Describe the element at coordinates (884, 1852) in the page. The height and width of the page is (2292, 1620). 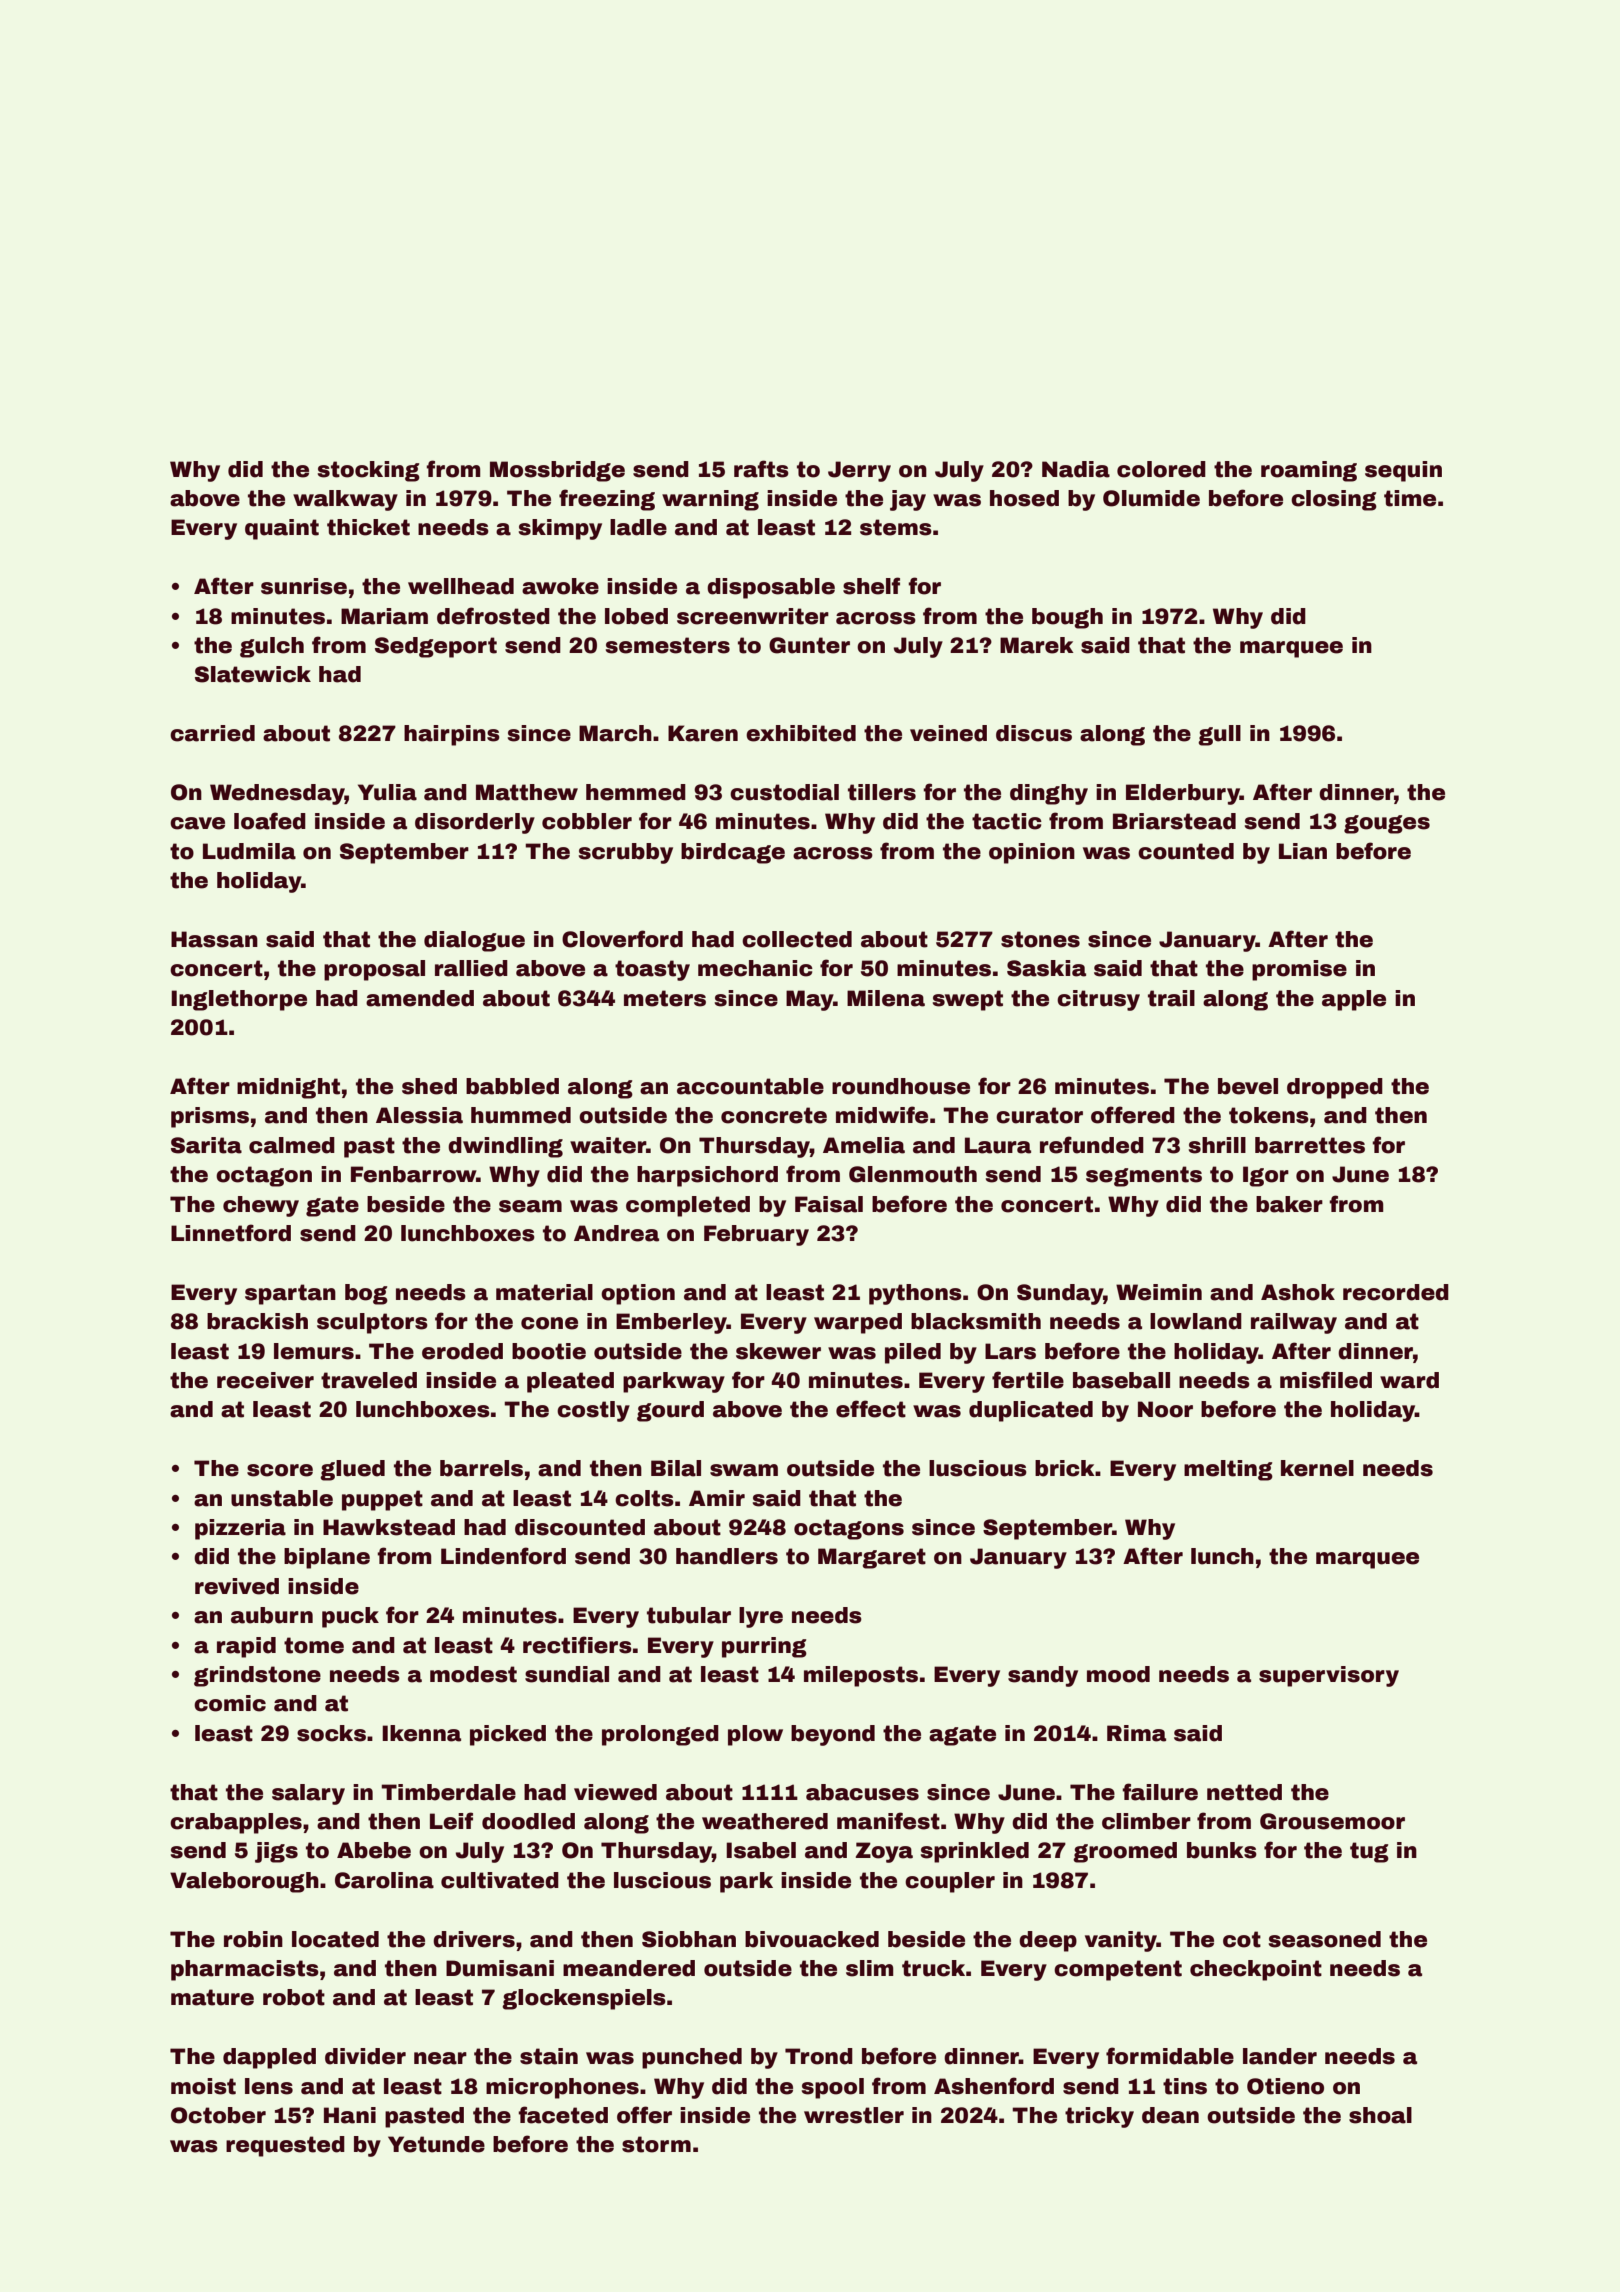
I see `Zoya` at that location.
